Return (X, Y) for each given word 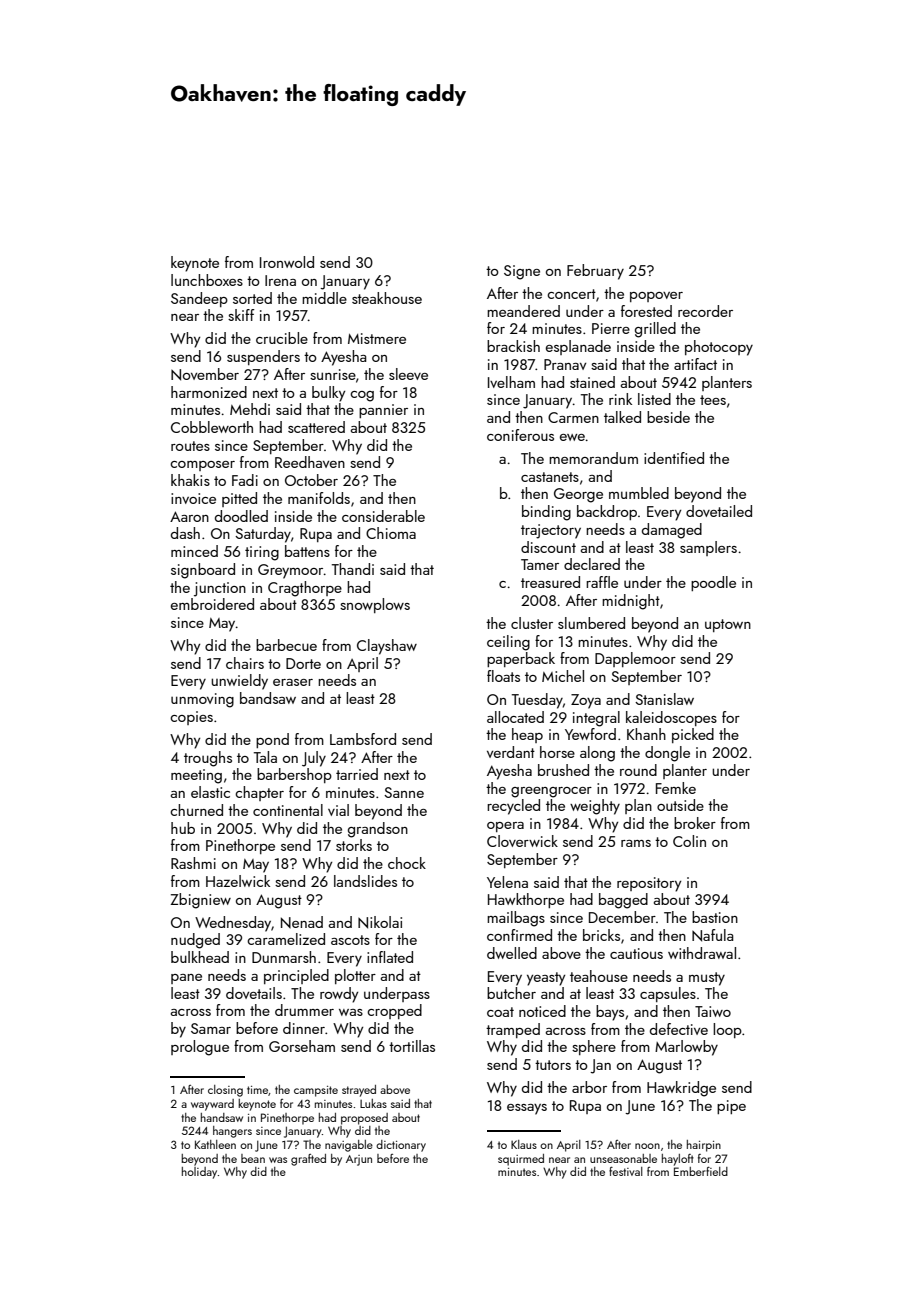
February (595, 272)
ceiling (508, 643)
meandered (523, 311)
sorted (252, 298)
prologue (200, 1048)
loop (727, 1030)
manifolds (319, 498)
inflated (390, 957)
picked (693, 735)
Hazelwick (238, 881)
